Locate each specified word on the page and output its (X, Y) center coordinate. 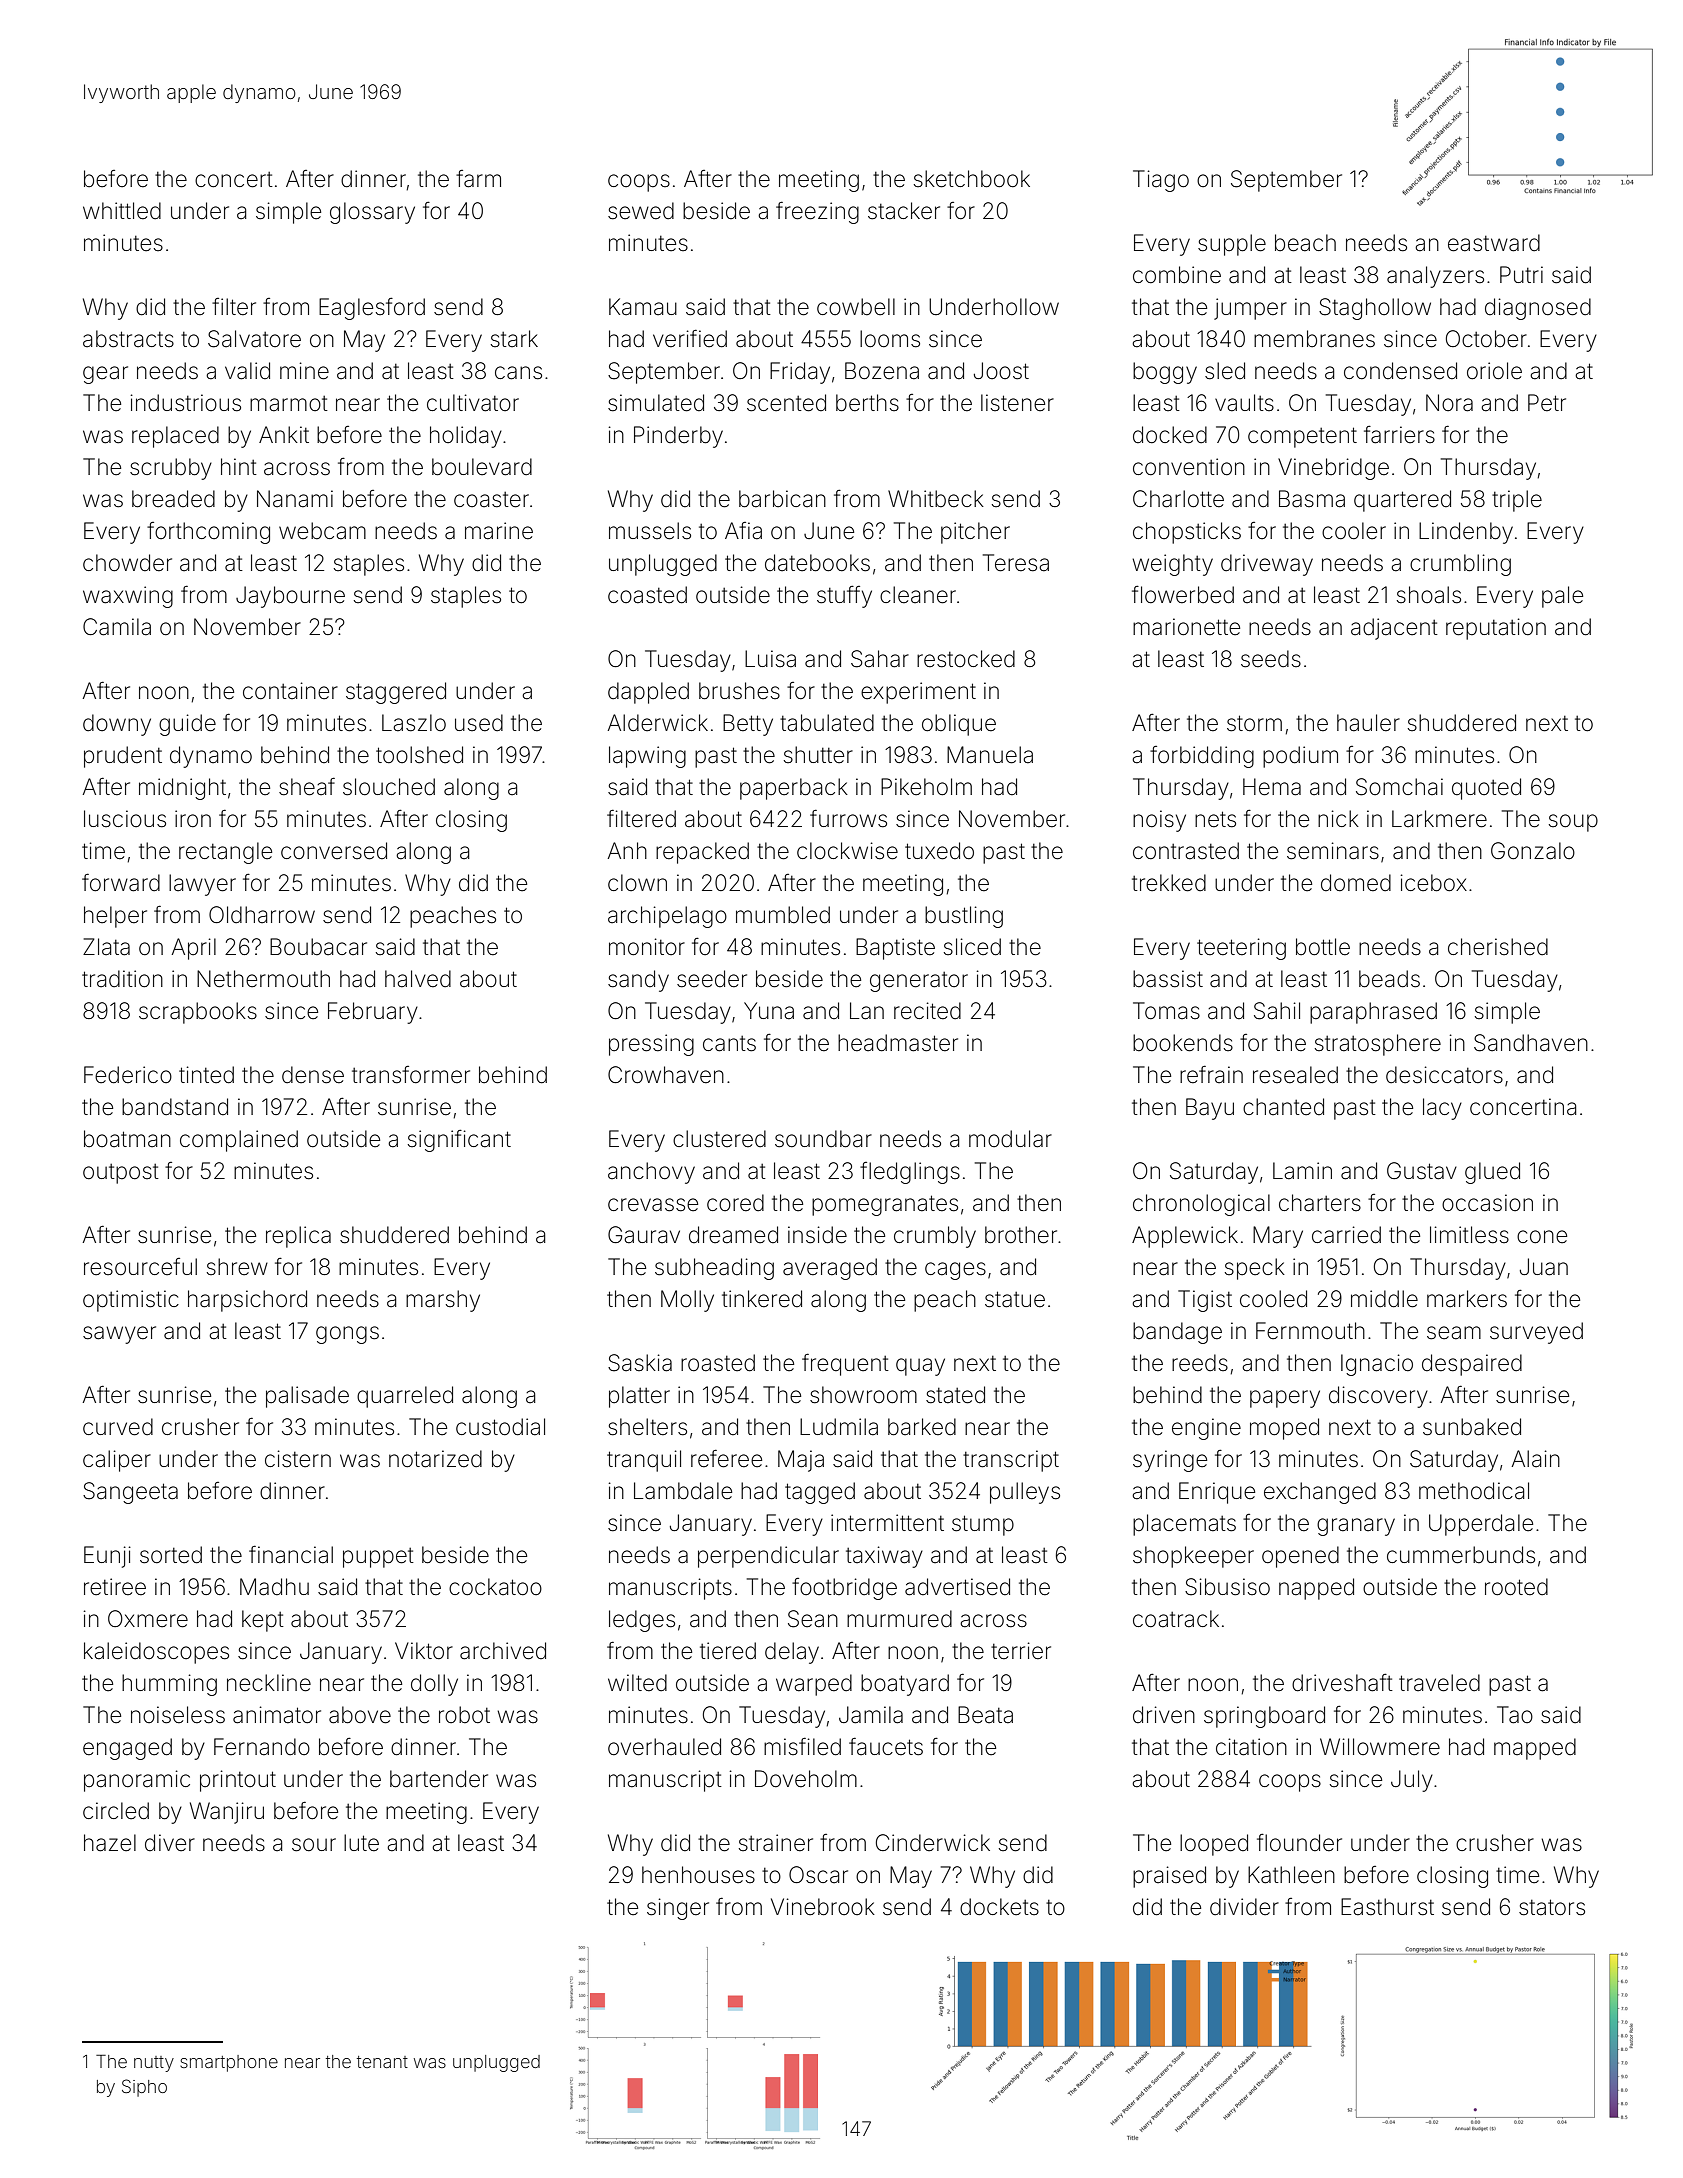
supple (1232, 245)
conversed (334, 851)
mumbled (783, 915)
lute (361, 1843)
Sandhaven (1531, 1043)
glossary (372, 213)
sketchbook (972, 179)
